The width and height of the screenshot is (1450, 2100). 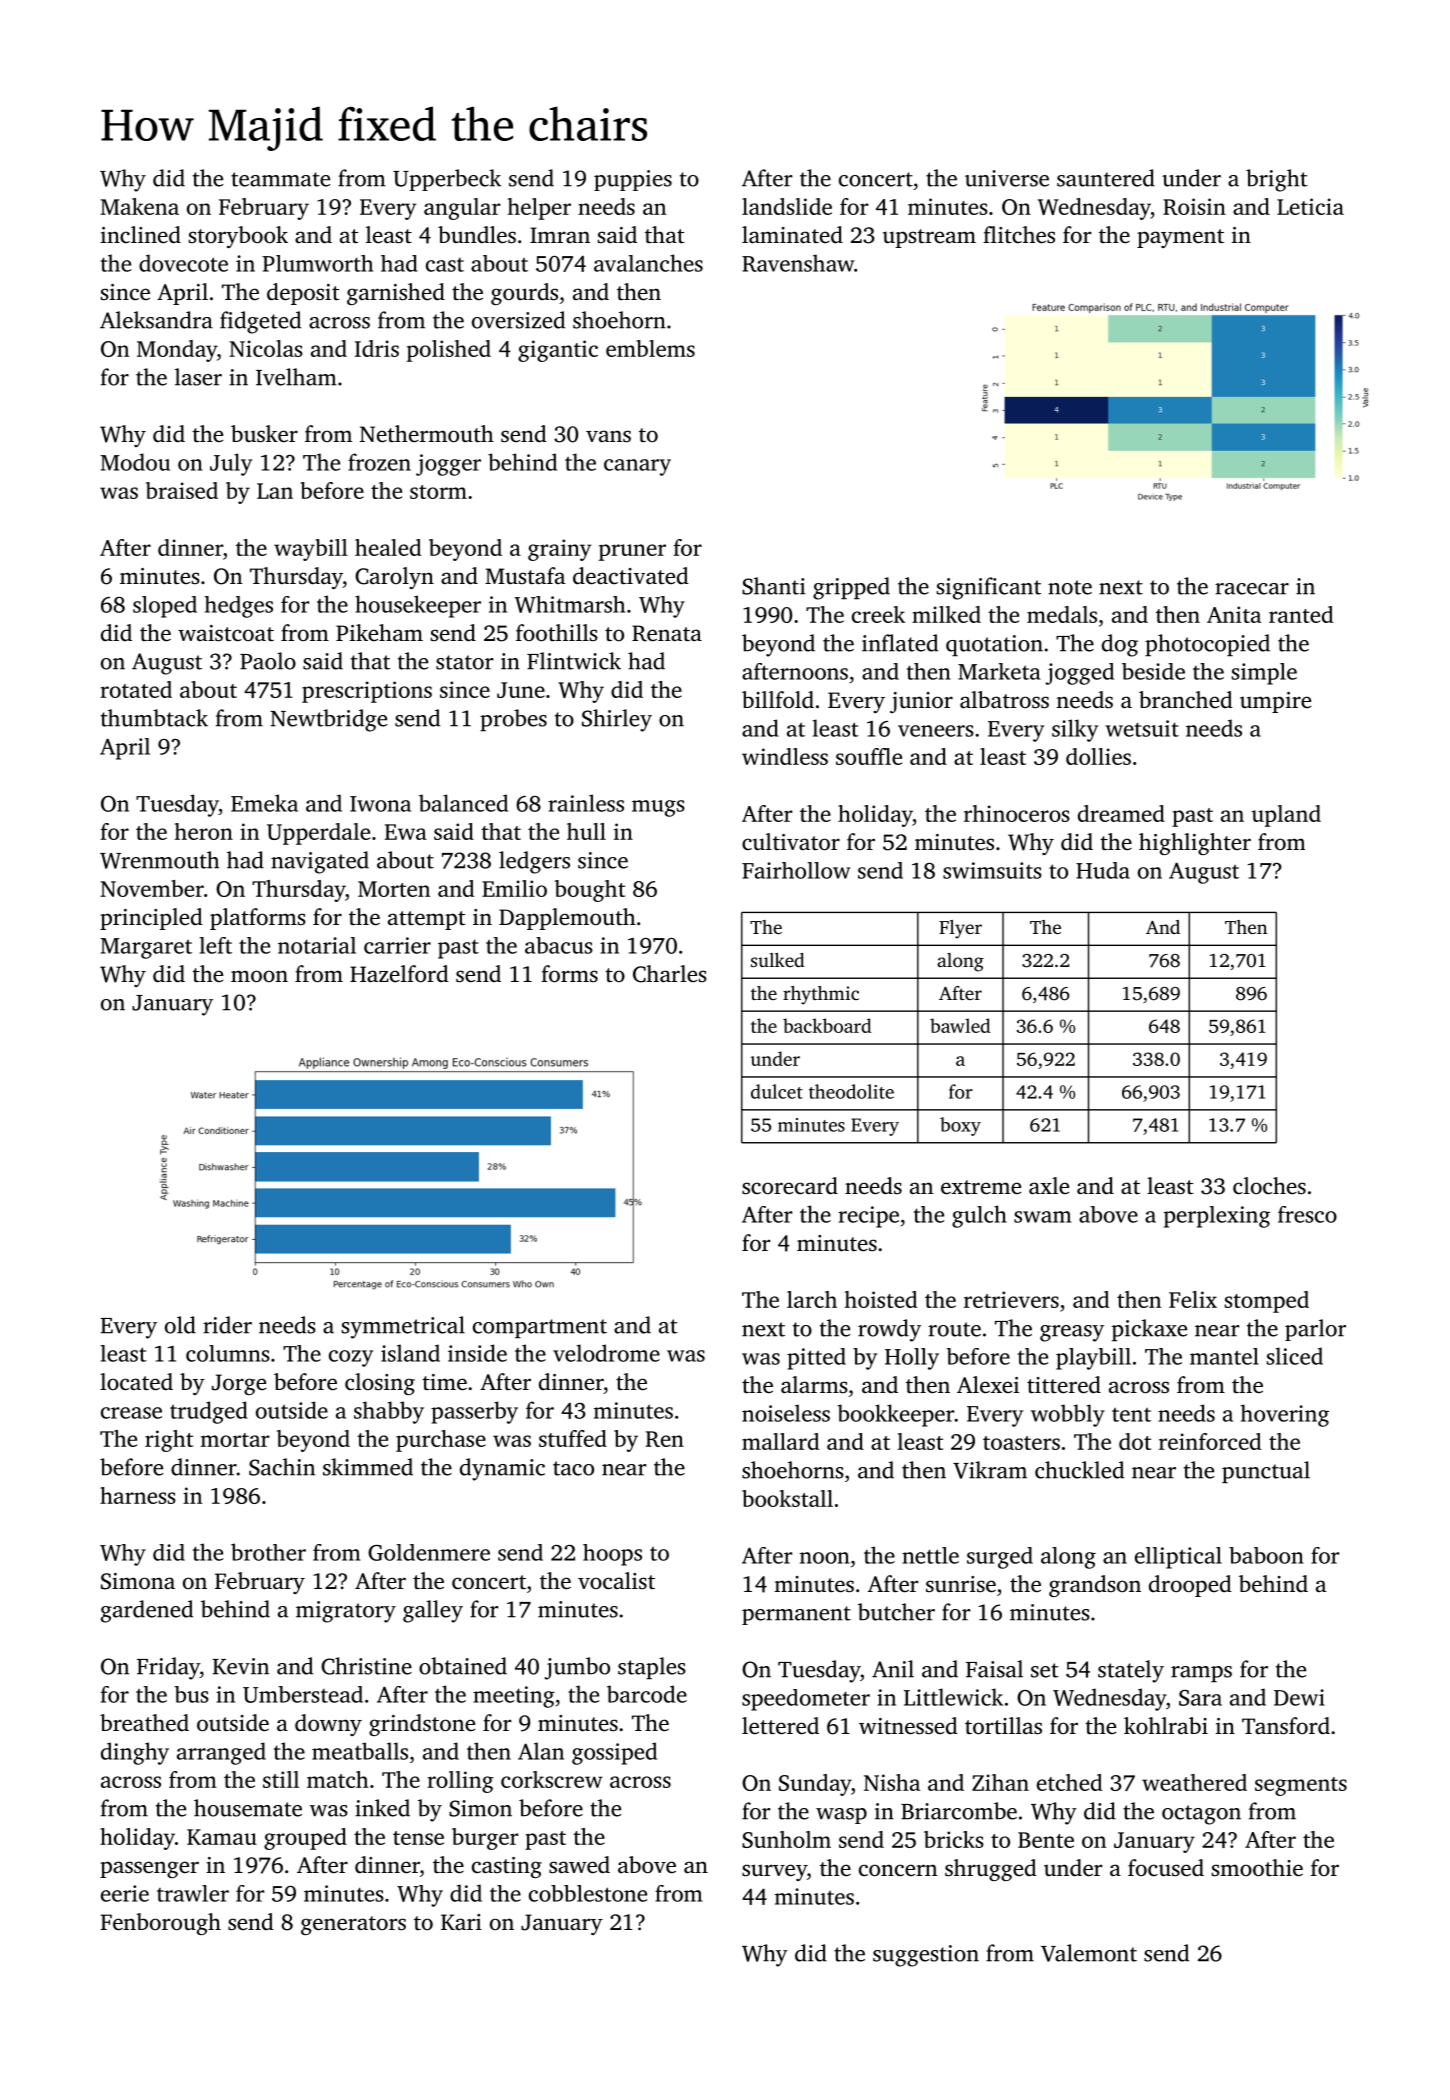 What do you see at coordinates (926, 1956) in the screenshot?
I see `suggestion` at bounding box center [926, 1956].
